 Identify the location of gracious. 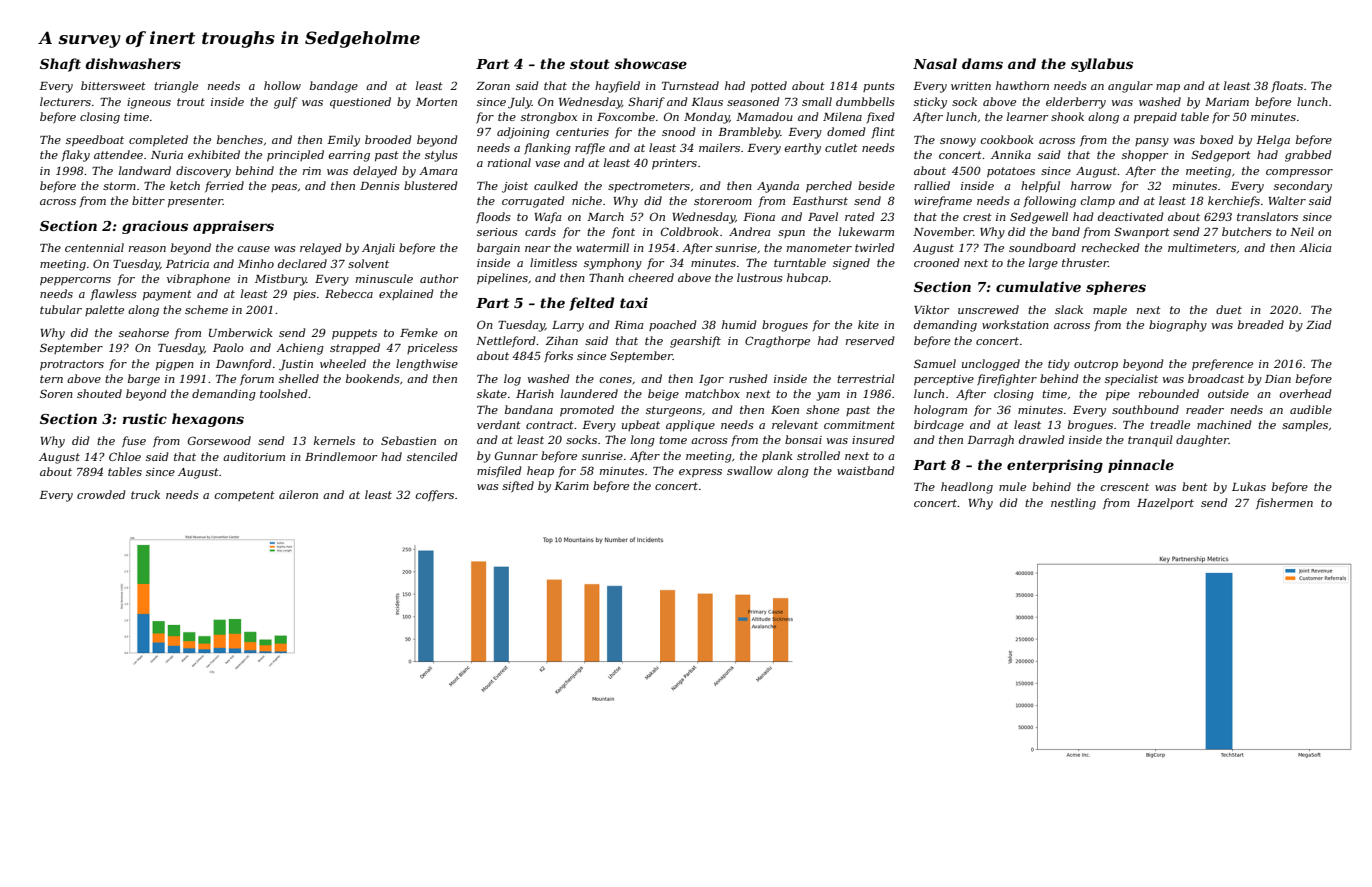
(155, 227).
